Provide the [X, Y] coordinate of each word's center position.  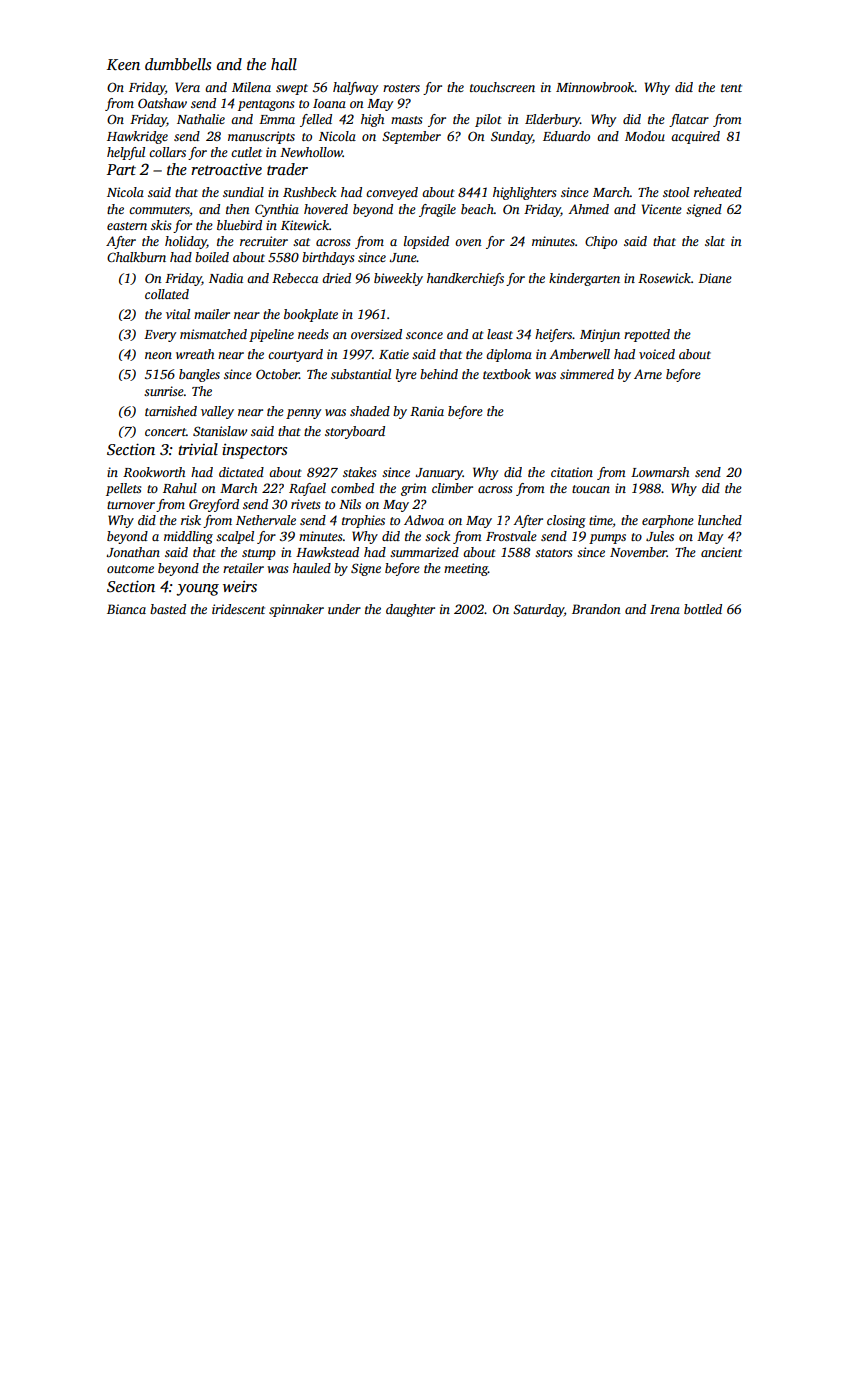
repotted [647, 335]
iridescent [238, 609]
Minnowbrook [595, 87]
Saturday [538, 610]
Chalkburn [136, 257]
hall [284, 64]
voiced [657, 354]
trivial [198, 449]
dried [336, 278]
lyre [406, 375]
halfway [355, 88]
